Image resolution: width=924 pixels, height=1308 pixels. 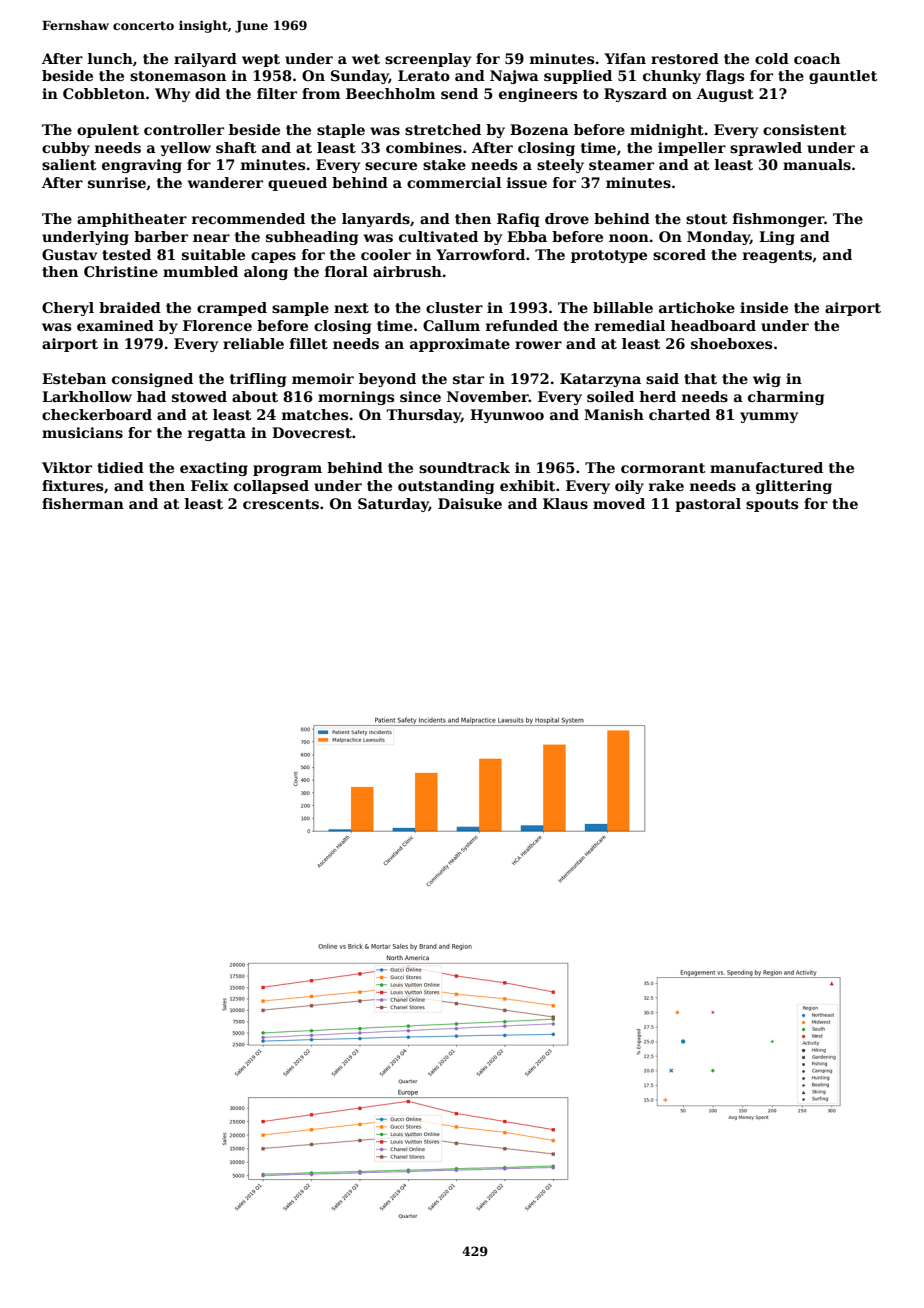 What do you see at coordinates (297, 184) in the image?
I see `queued` at bounding box center [297, 184].
